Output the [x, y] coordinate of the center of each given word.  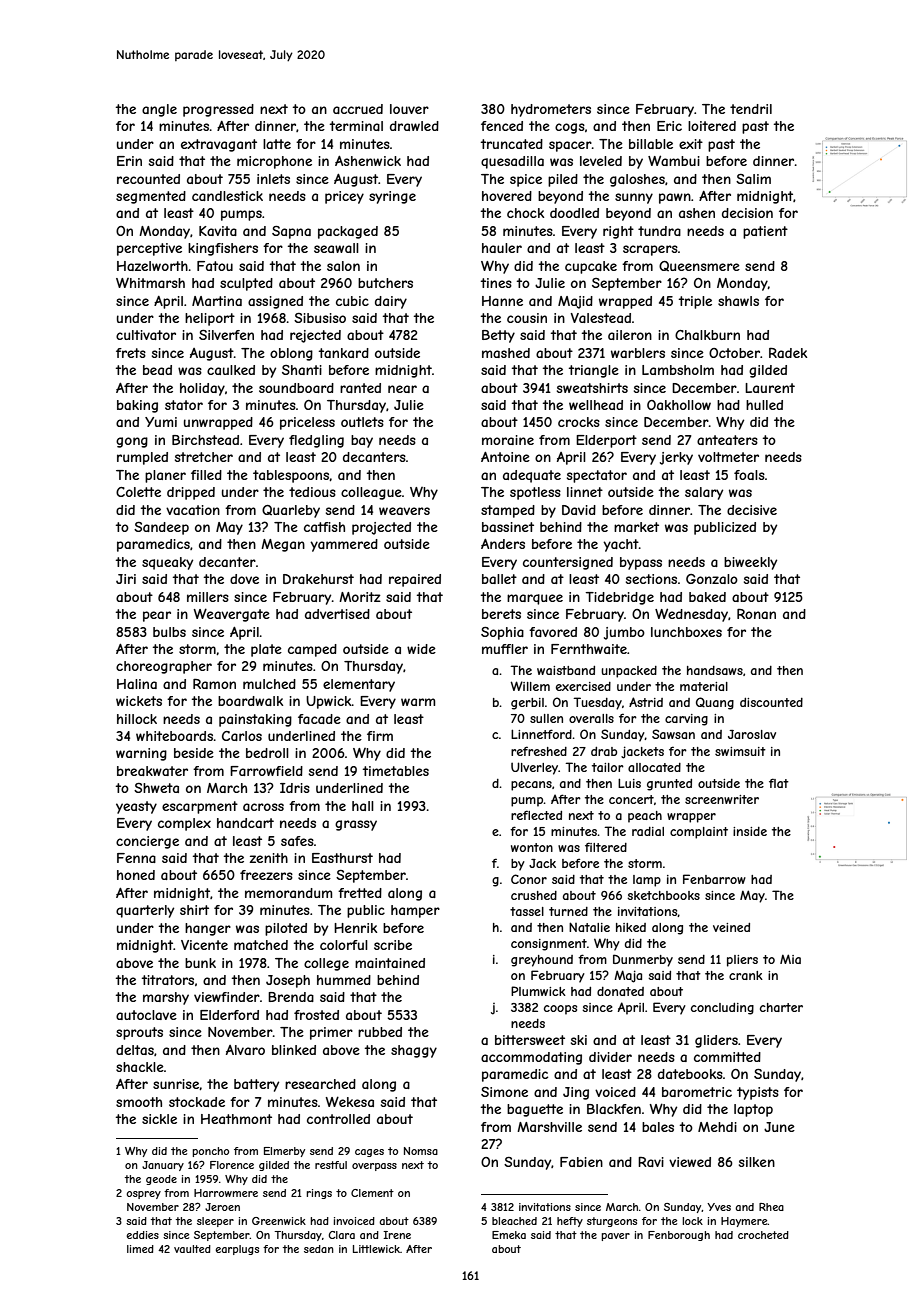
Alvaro [245, 1050]
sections [651, 579]
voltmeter [728, 457]
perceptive [149, 249]
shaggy [414, 1051]
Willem [530, 686]
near [402, 389]
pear [157, 616]
